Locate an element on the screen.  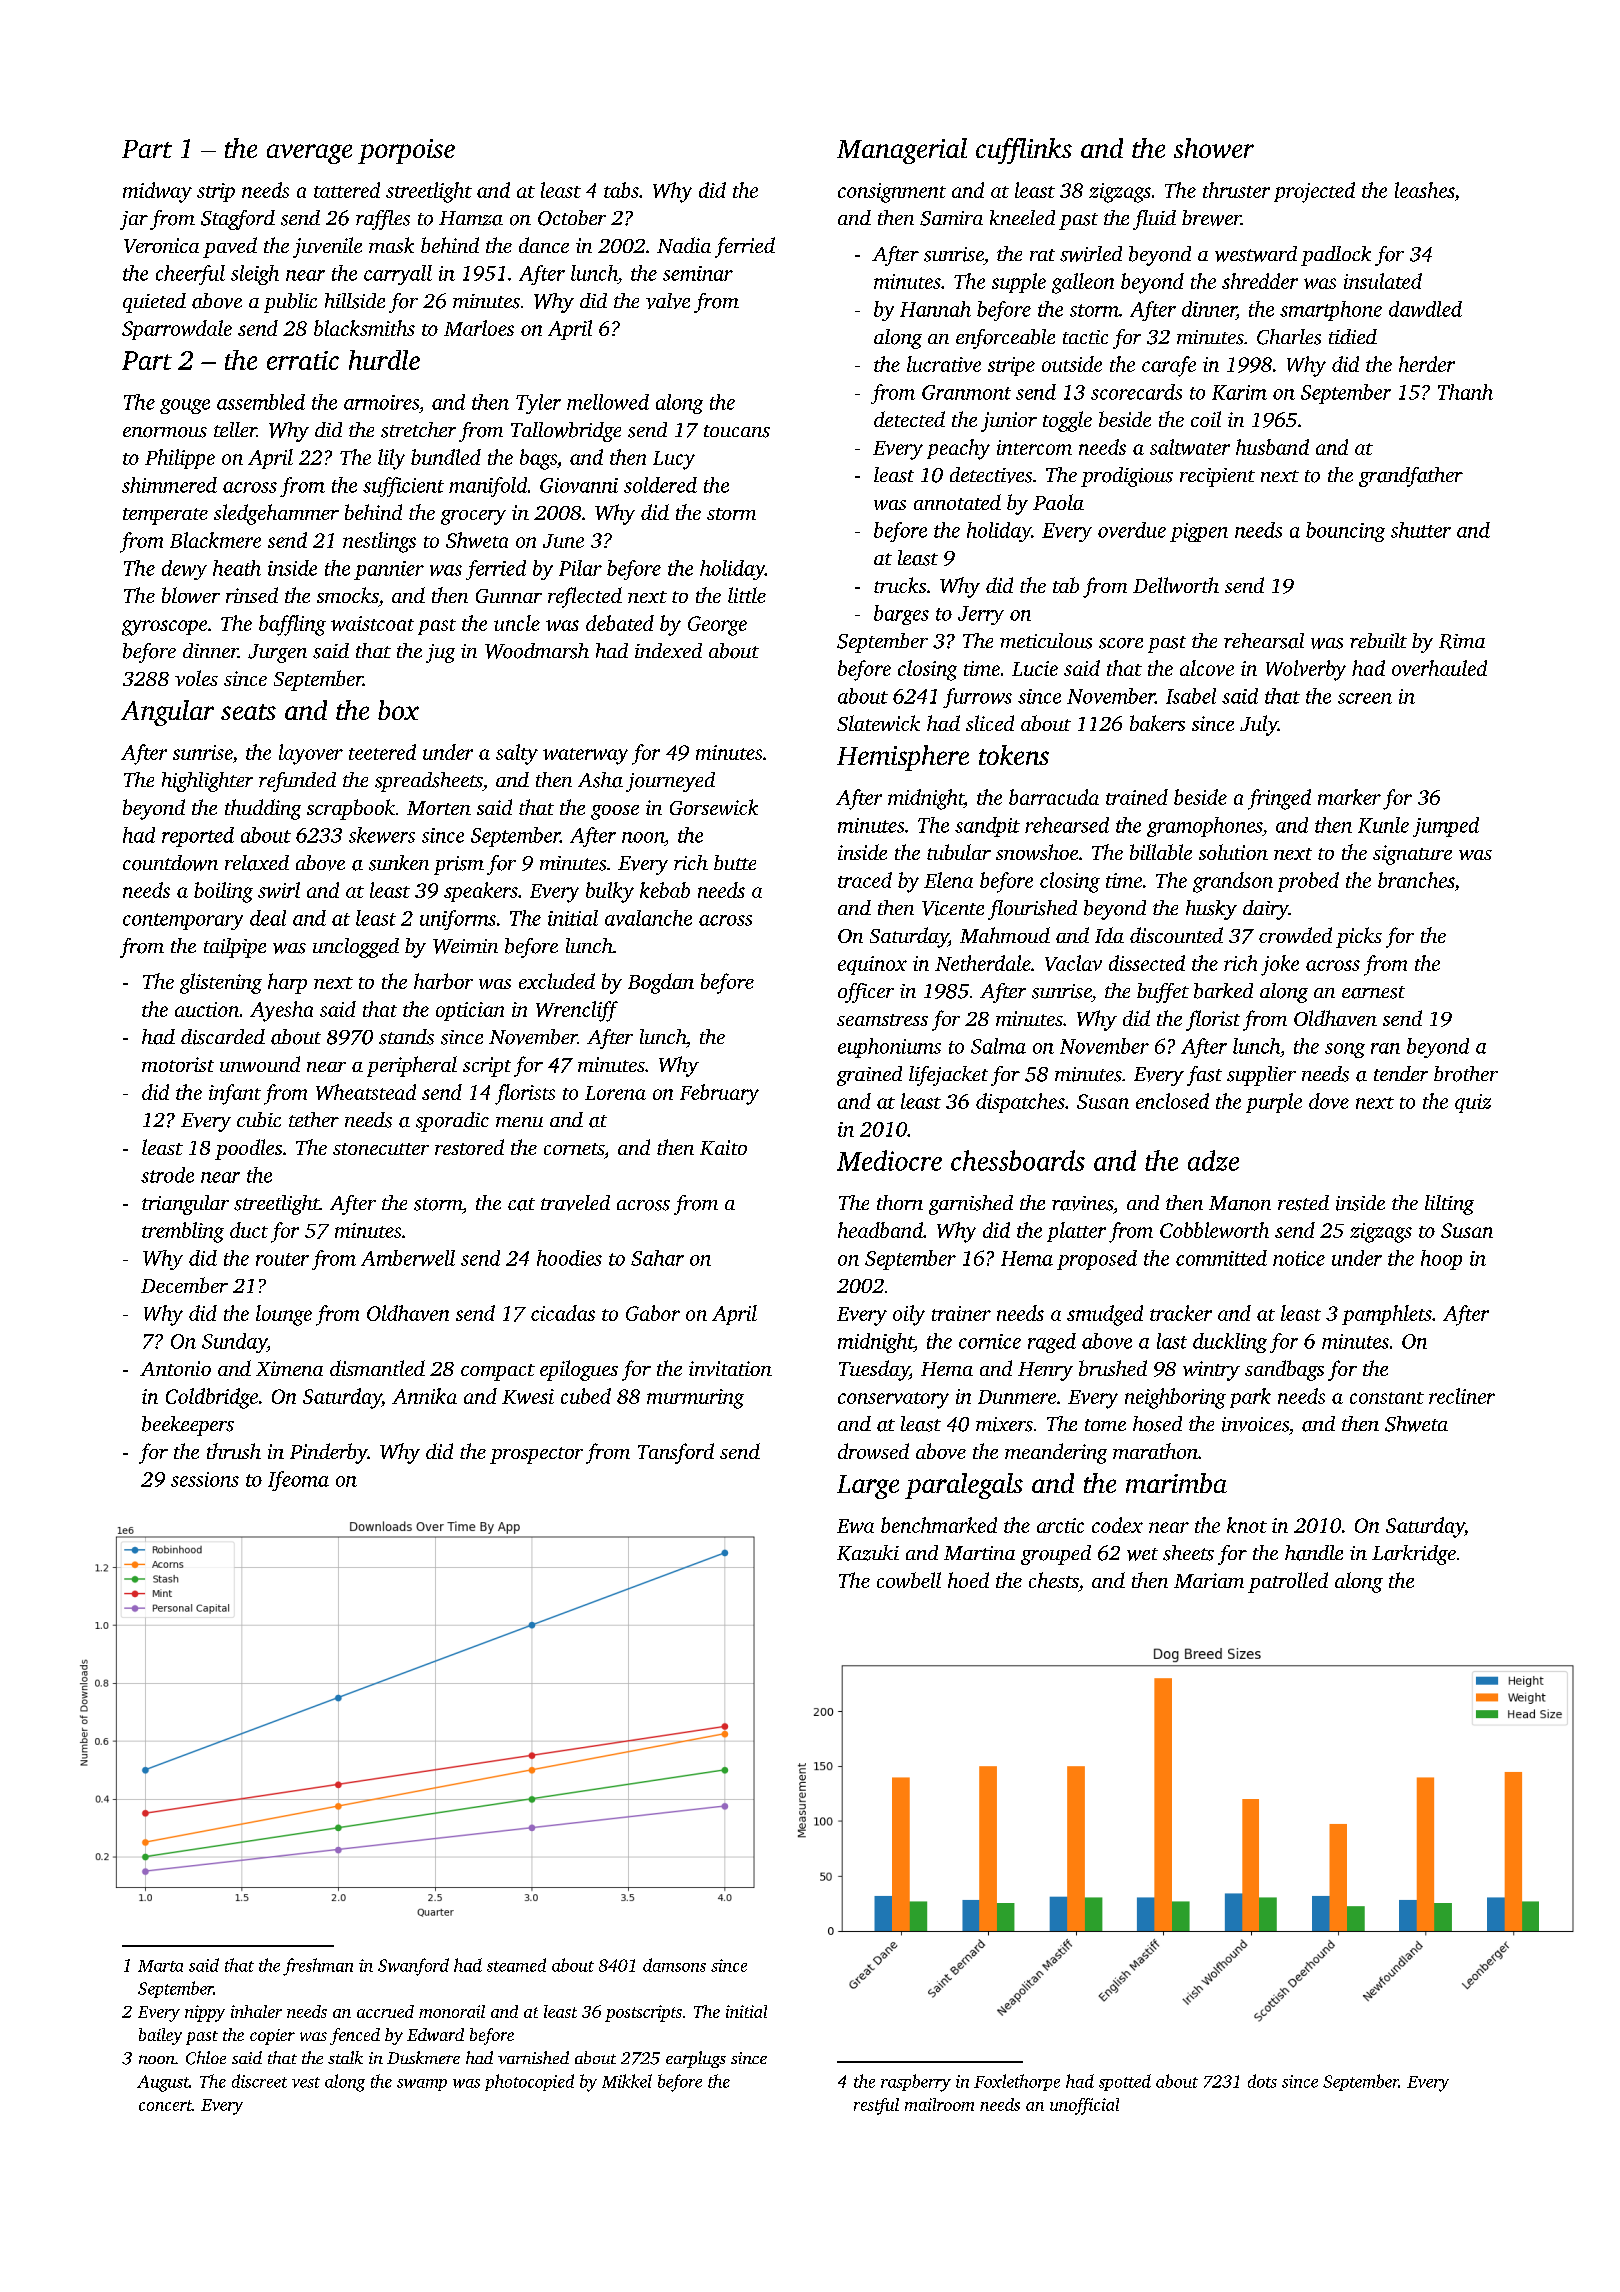
duct is located at coordinates (249, 1230).
